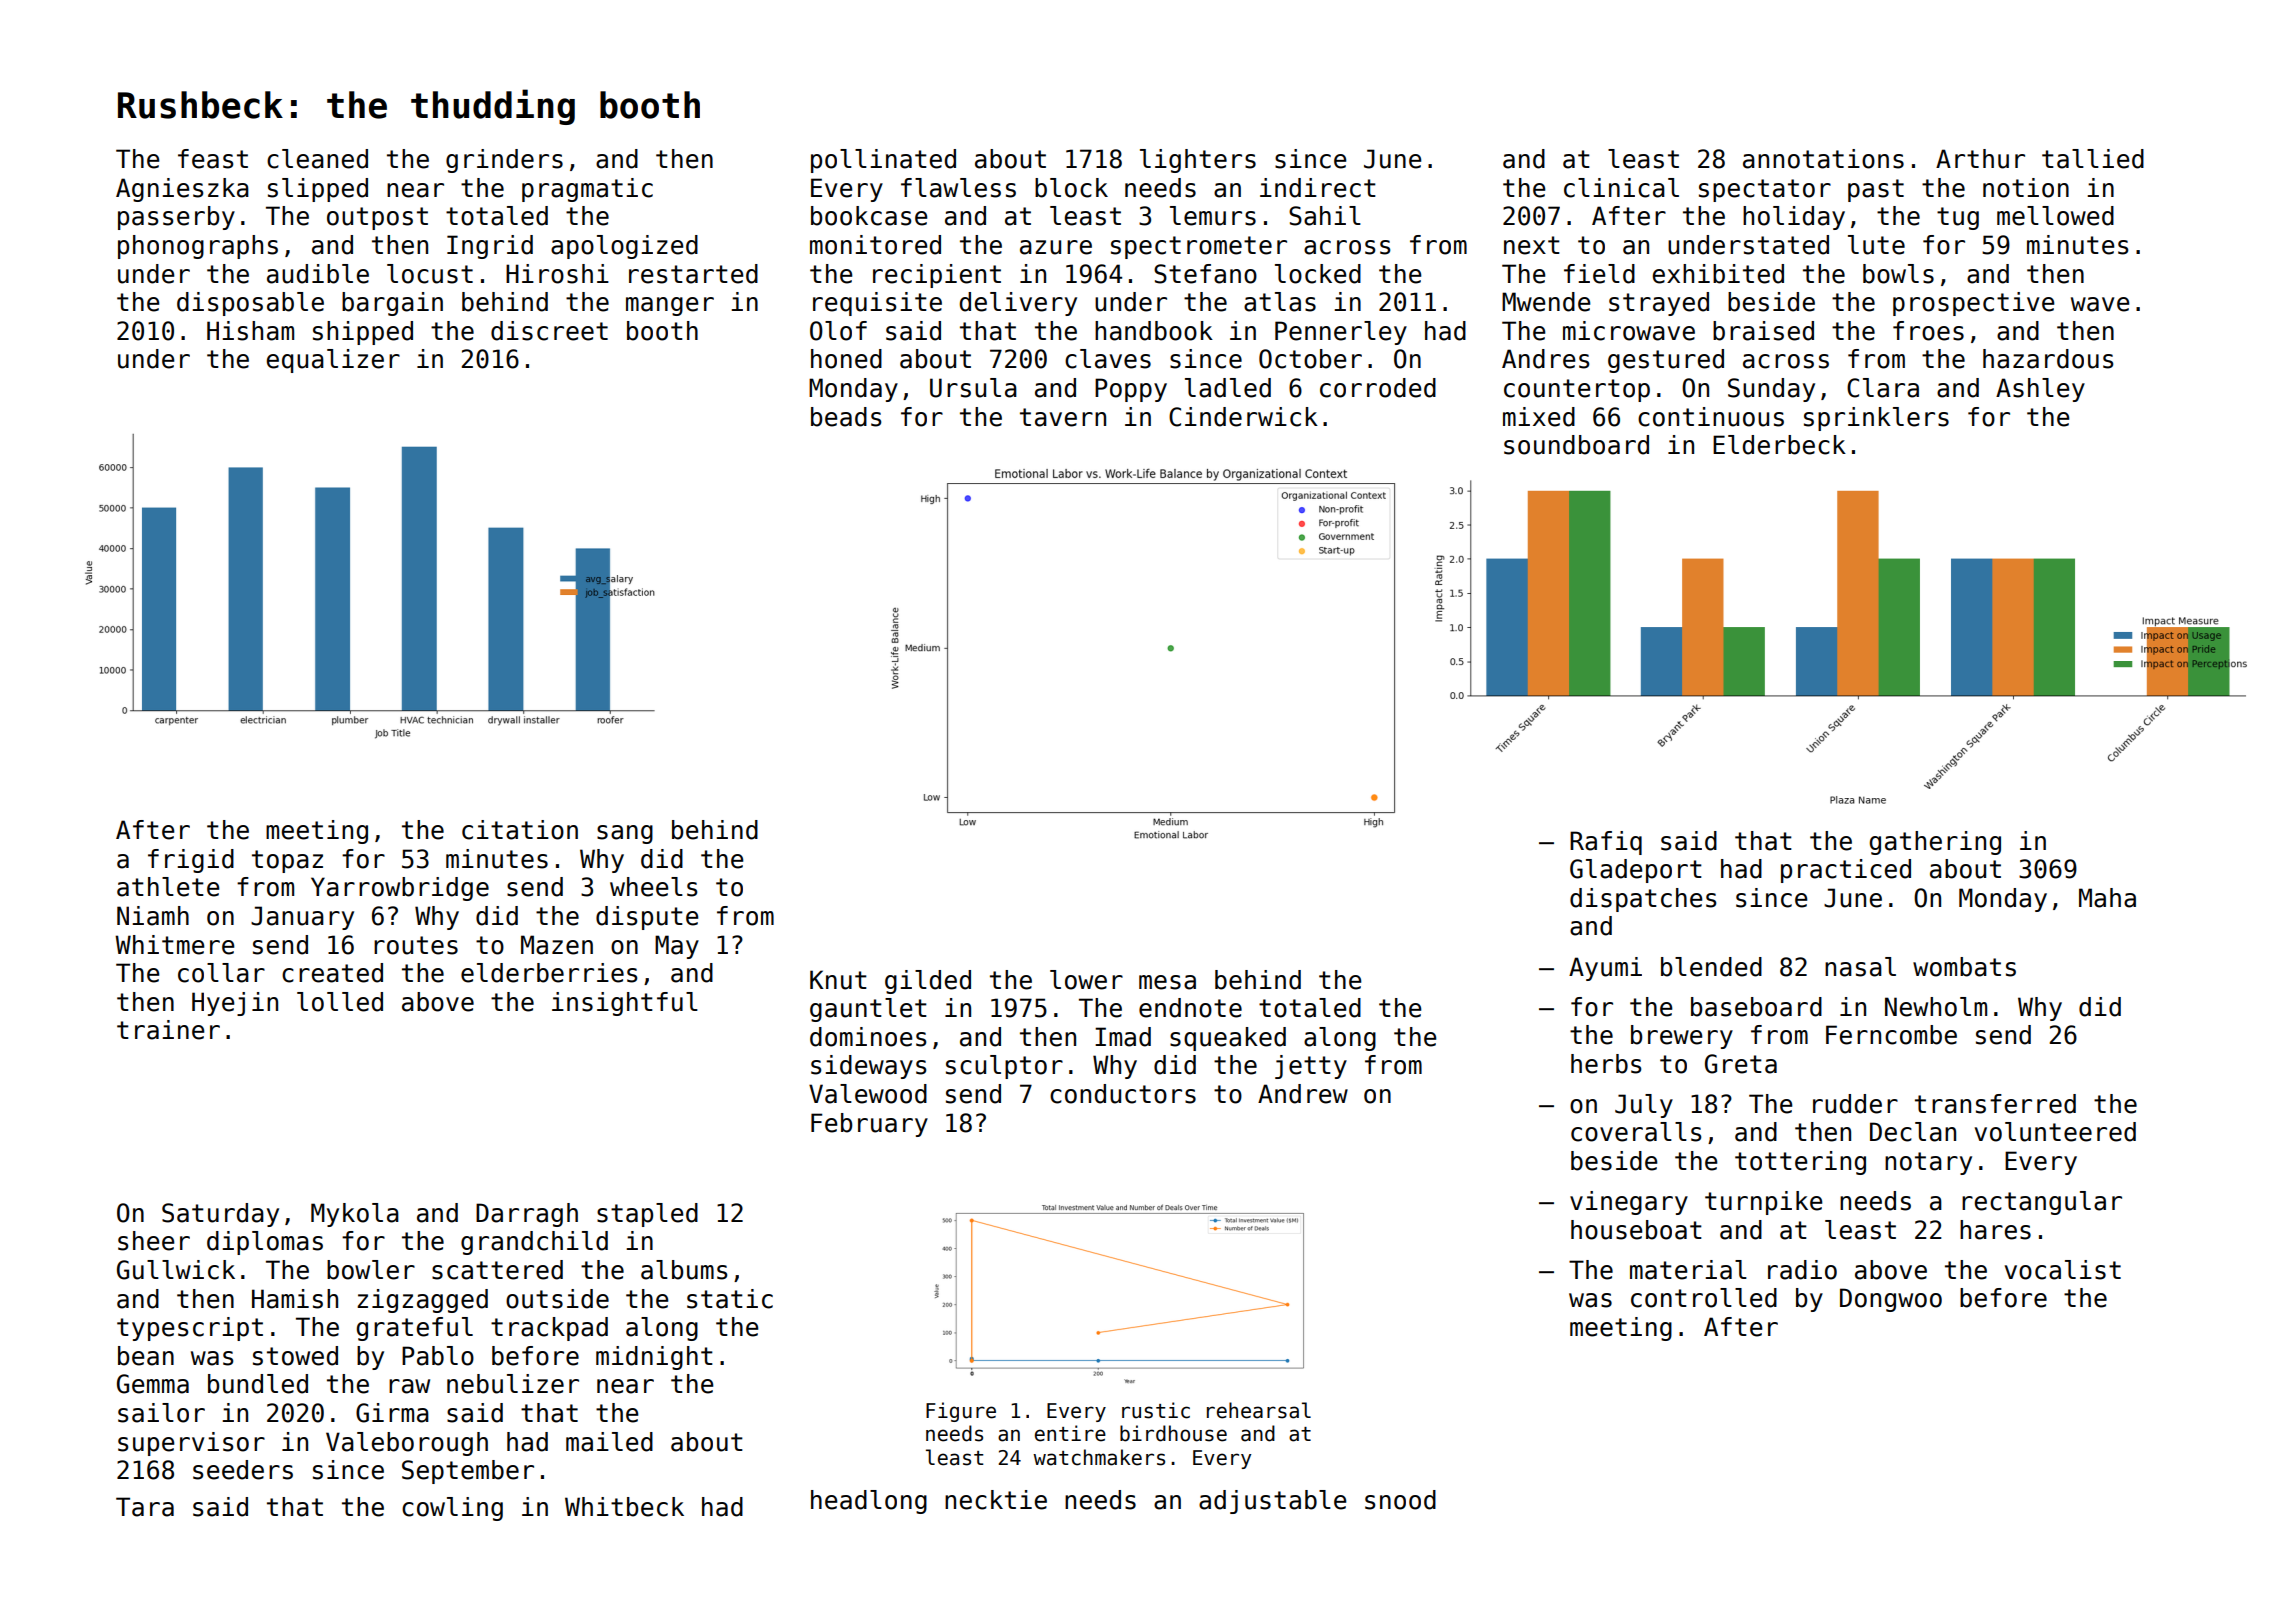 Image resolution: width=2278 pixels, height=1611 pixels. I want to click on gathering, so click(1935, 843).
